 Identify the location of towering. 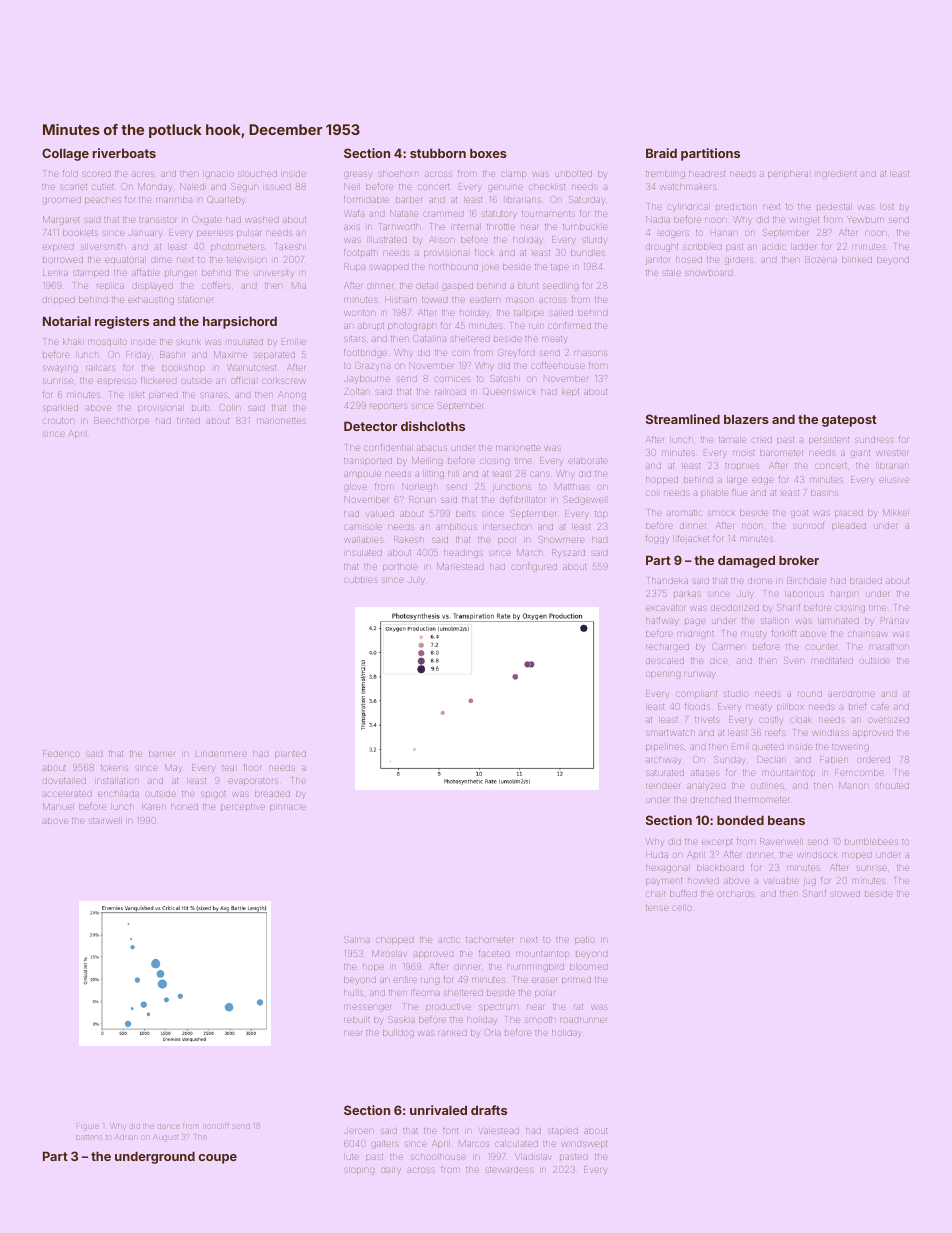
(850, 748).
